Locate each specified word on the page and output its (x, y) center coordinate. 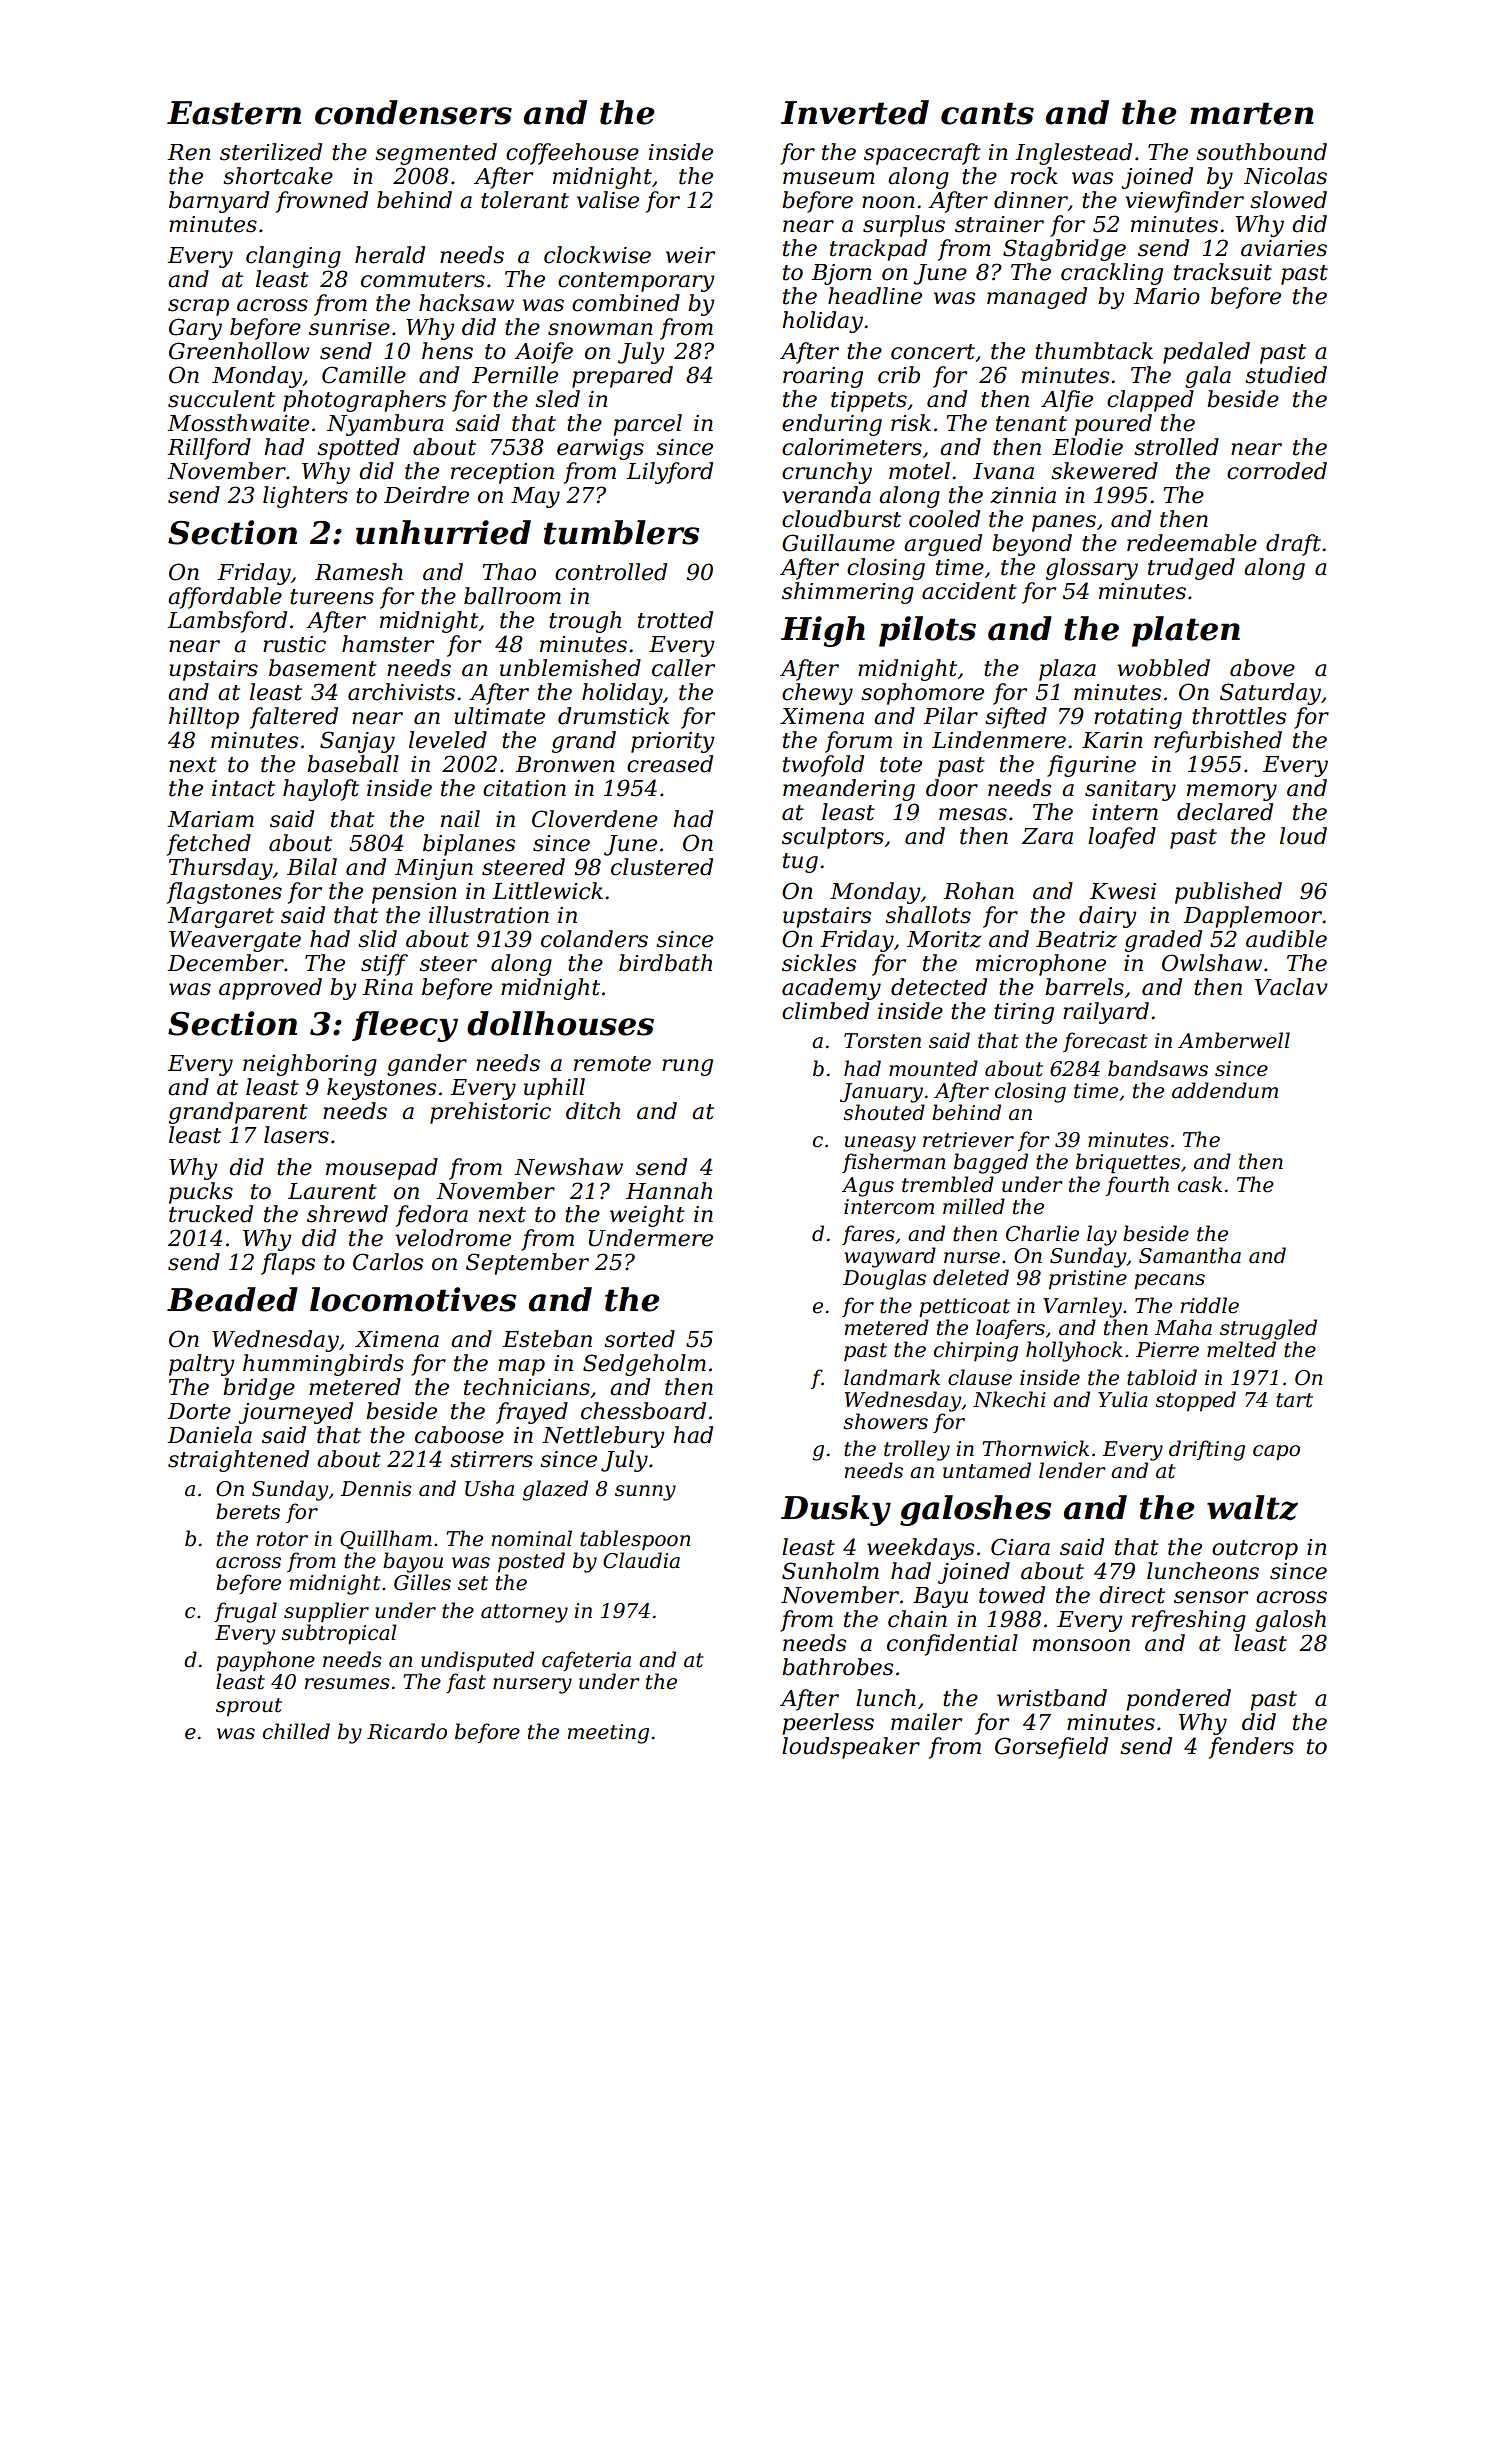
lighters (305, 497)
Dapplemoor (1252, 917)
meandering (849, 790)
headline (875, 296)
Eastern (234, 113)
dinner (1031, 201)
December (225, 963)
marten (1252, 113)
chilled (296, 1731)
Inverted (855, 112)
